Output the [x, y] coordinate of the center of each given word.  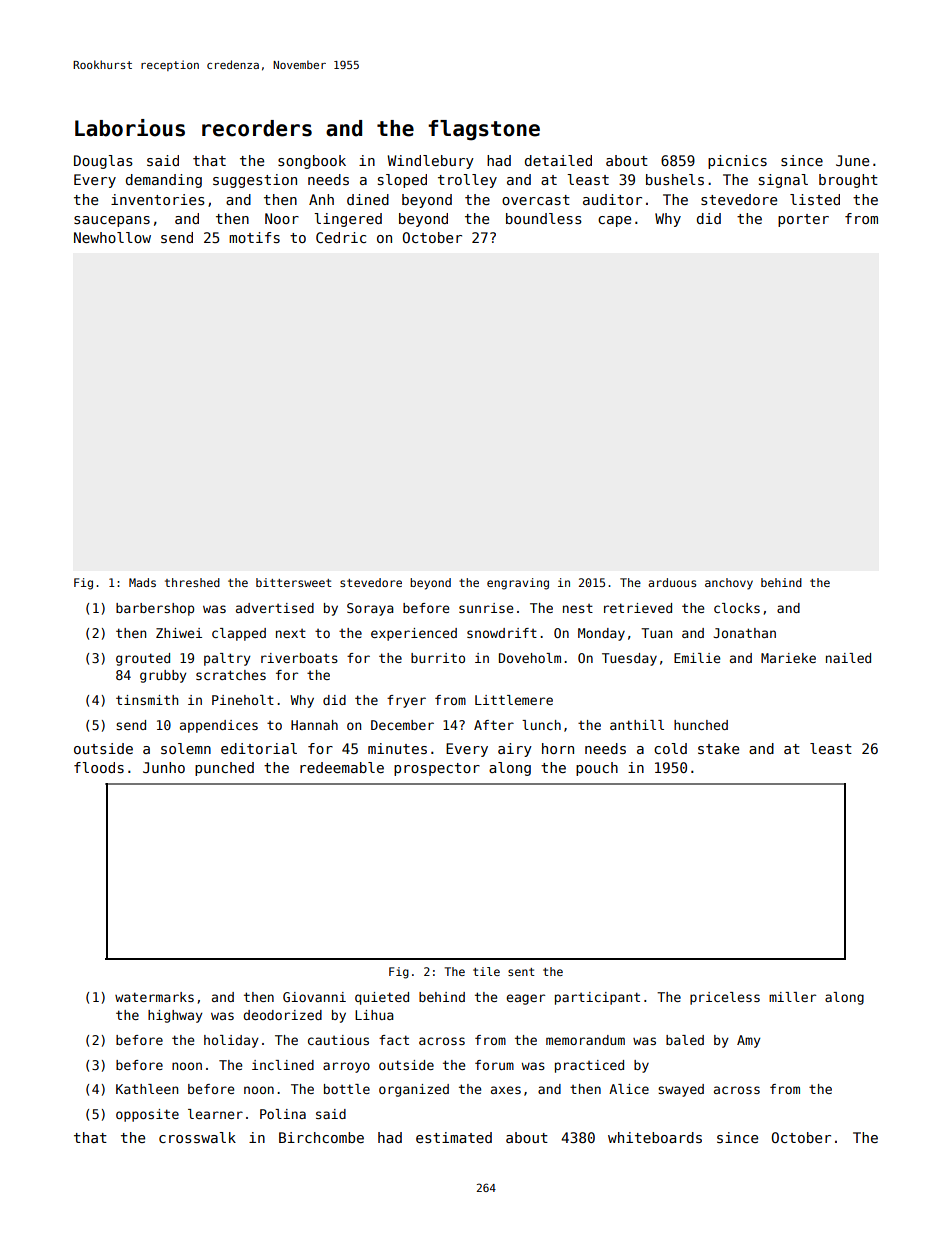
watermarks [154, 997]
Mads [142, 582]
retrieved [638, 608]
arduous [672, 582]
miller [792, 997]
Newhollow [112, 237]
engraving [518, 584]
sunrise [486, 608]
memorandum [585, 1040]
